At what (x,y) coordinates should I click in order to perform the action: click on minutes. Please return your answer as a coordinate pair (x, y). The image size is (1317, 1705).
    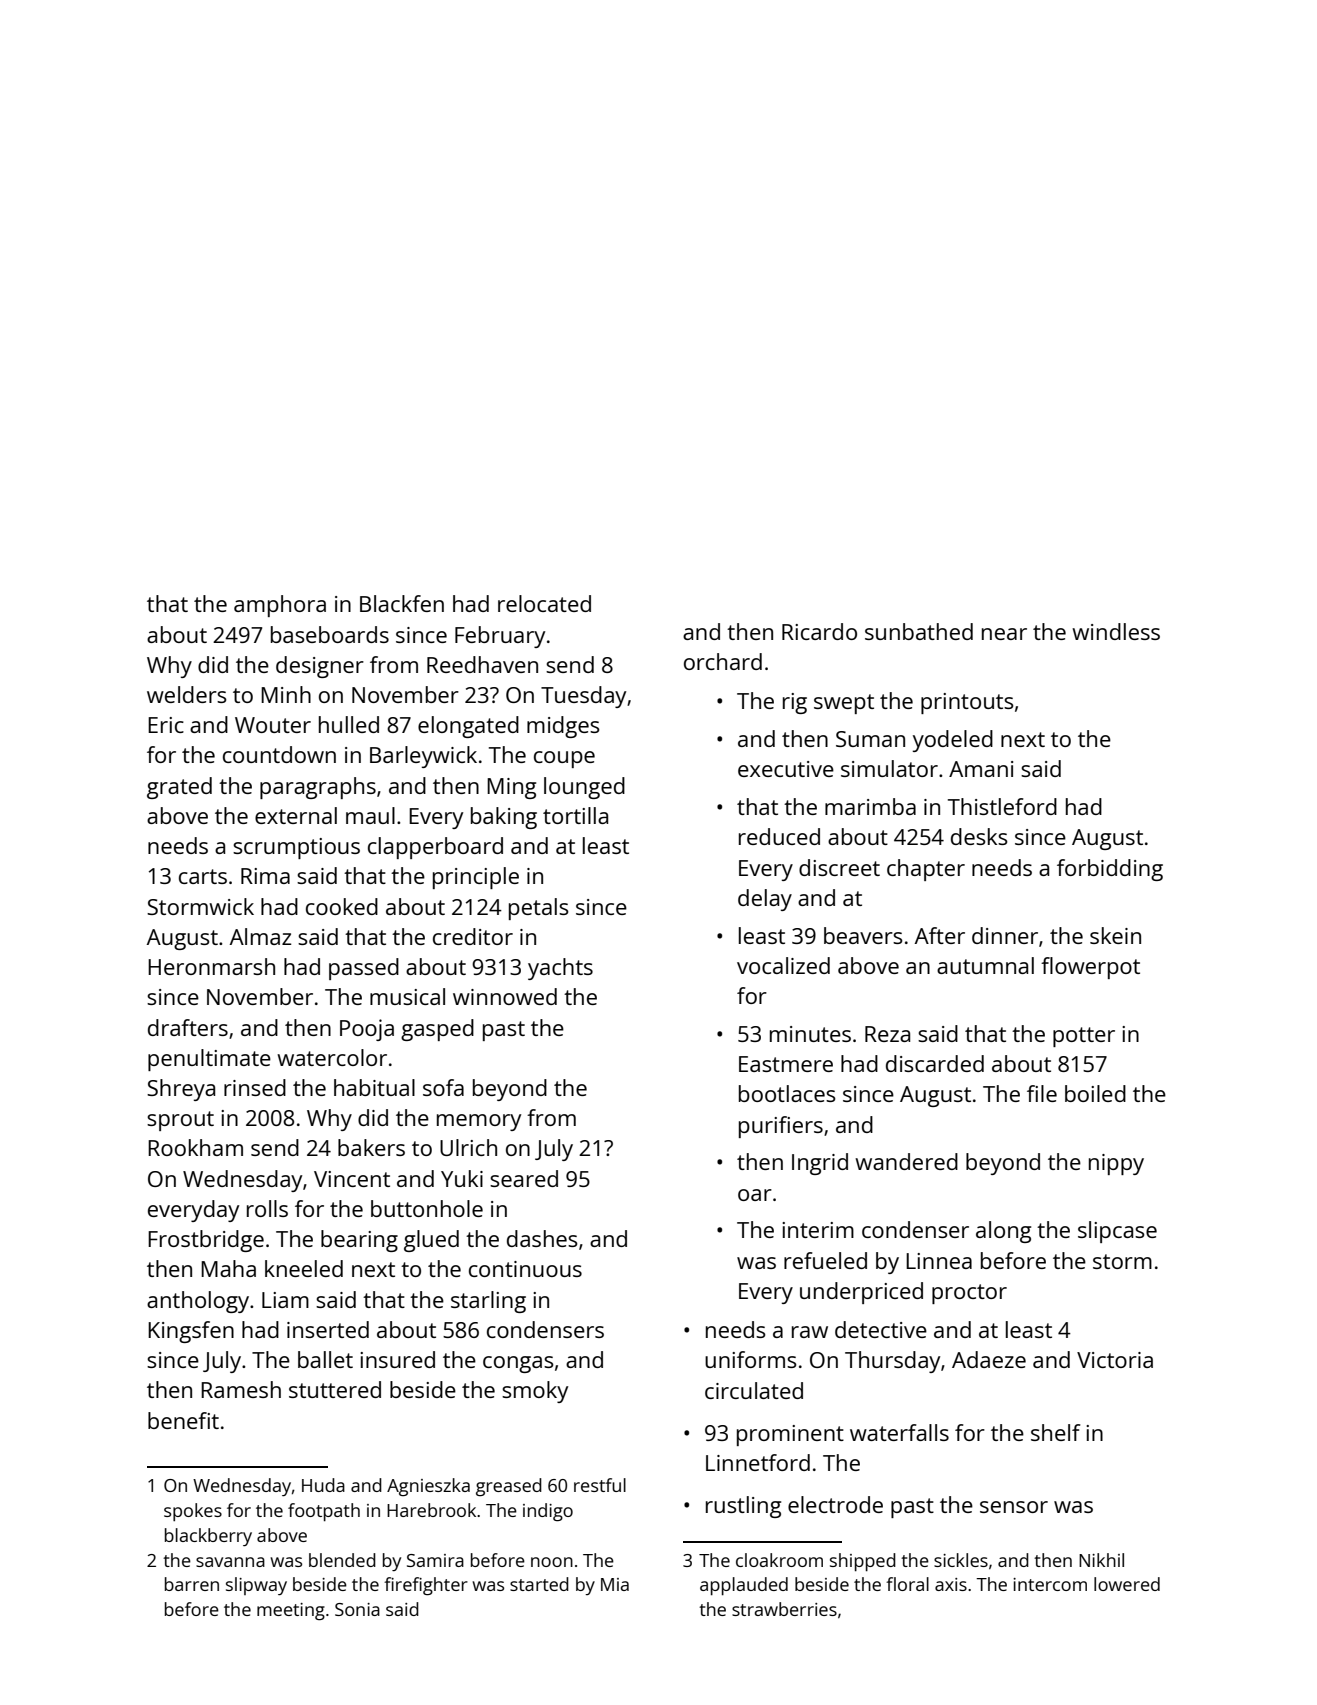
    Looking at the image, I should click on (810, 1034).
